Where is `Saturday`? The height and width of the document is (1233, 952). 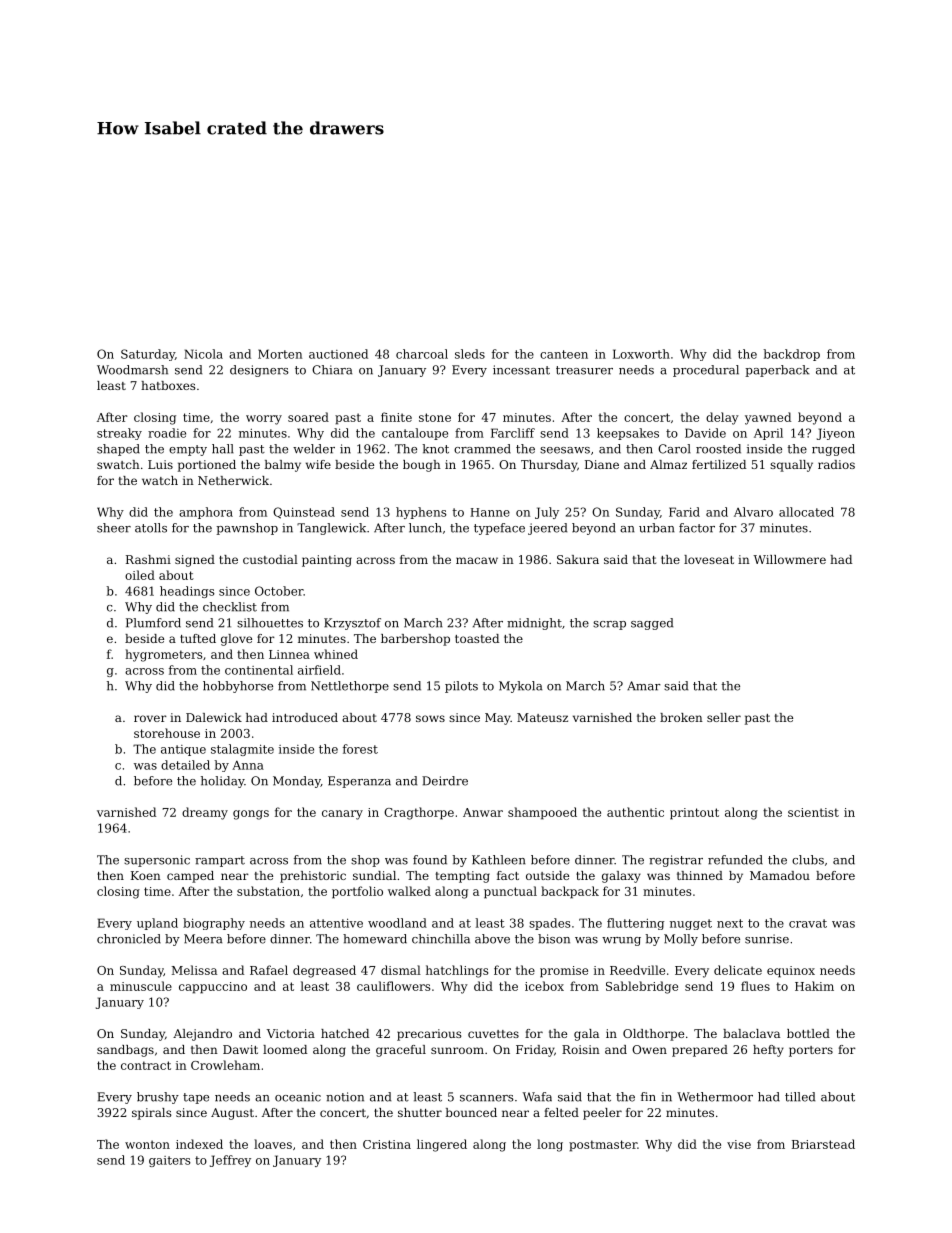 Saturday is located at coordinates (148, 355).
